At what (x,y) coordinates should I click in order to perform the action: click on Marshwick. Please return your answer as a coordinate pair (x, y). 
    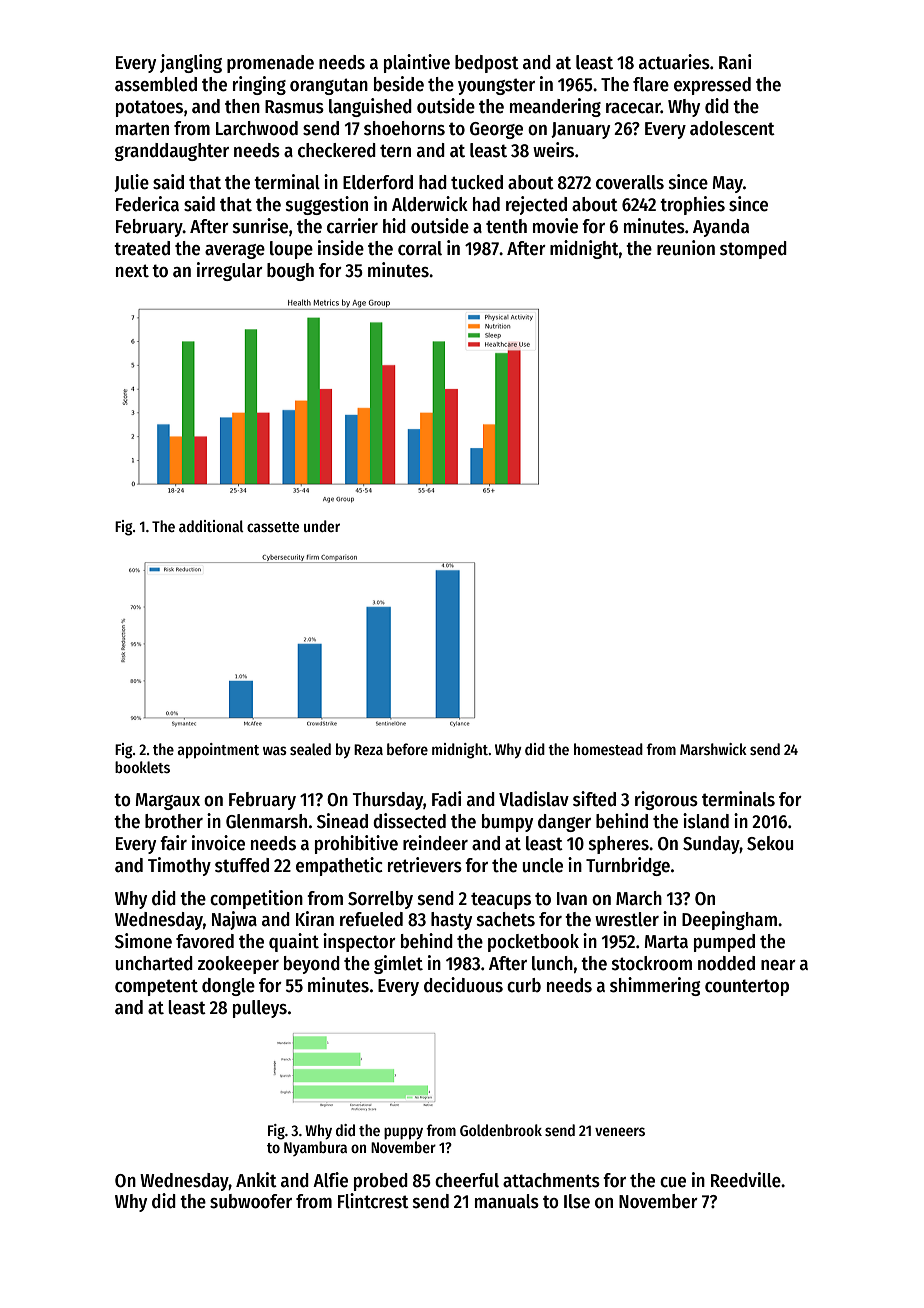
    Looking at the image, I should click on (713, 749).
